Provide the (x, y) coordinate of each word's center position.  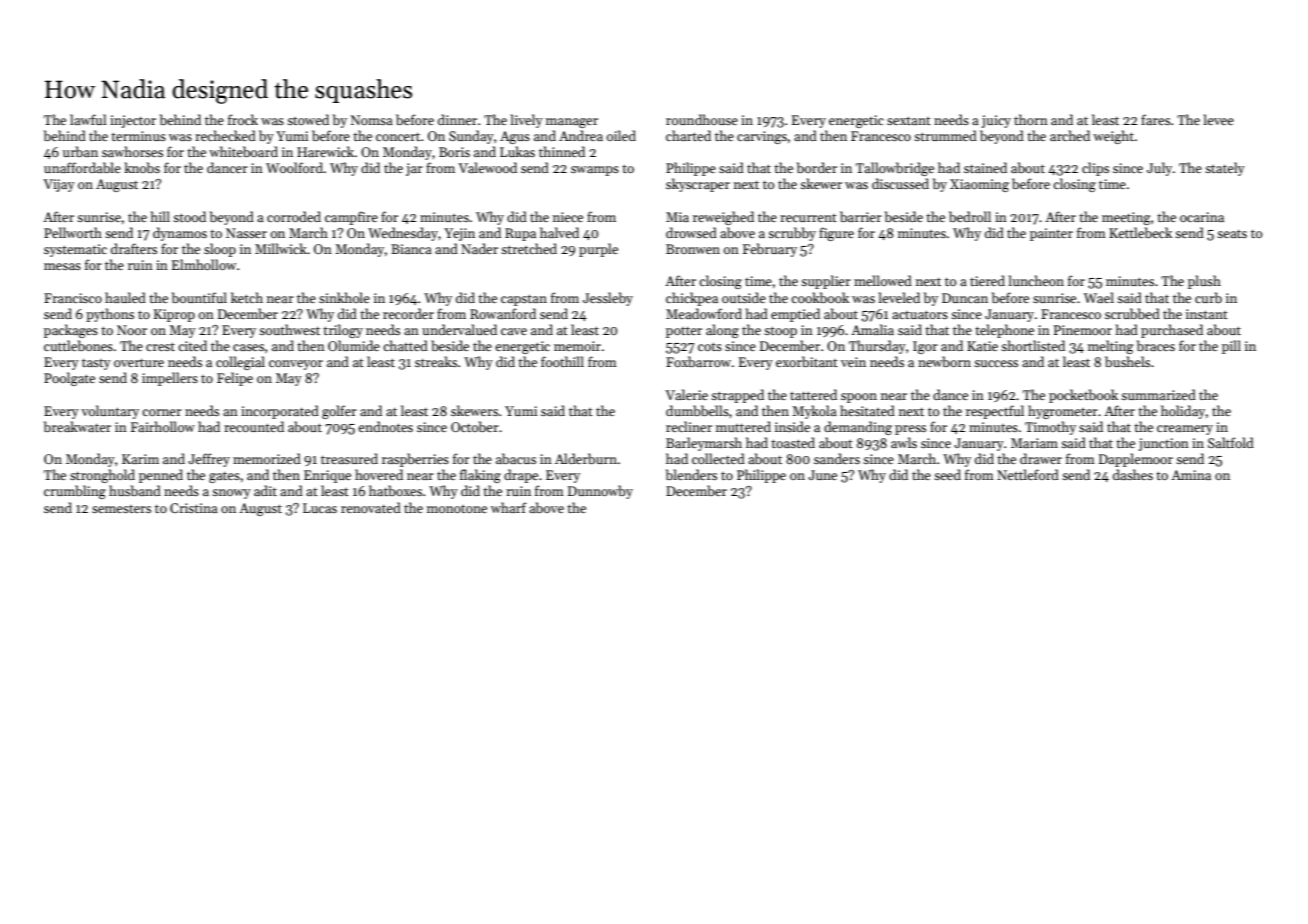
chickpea (692, 299)
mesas (62, 266)
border (817, 167)
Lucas (320, 508)
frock (243, 119)
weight (1113, 137)
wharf (509, 507)
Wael (1099, 297)
